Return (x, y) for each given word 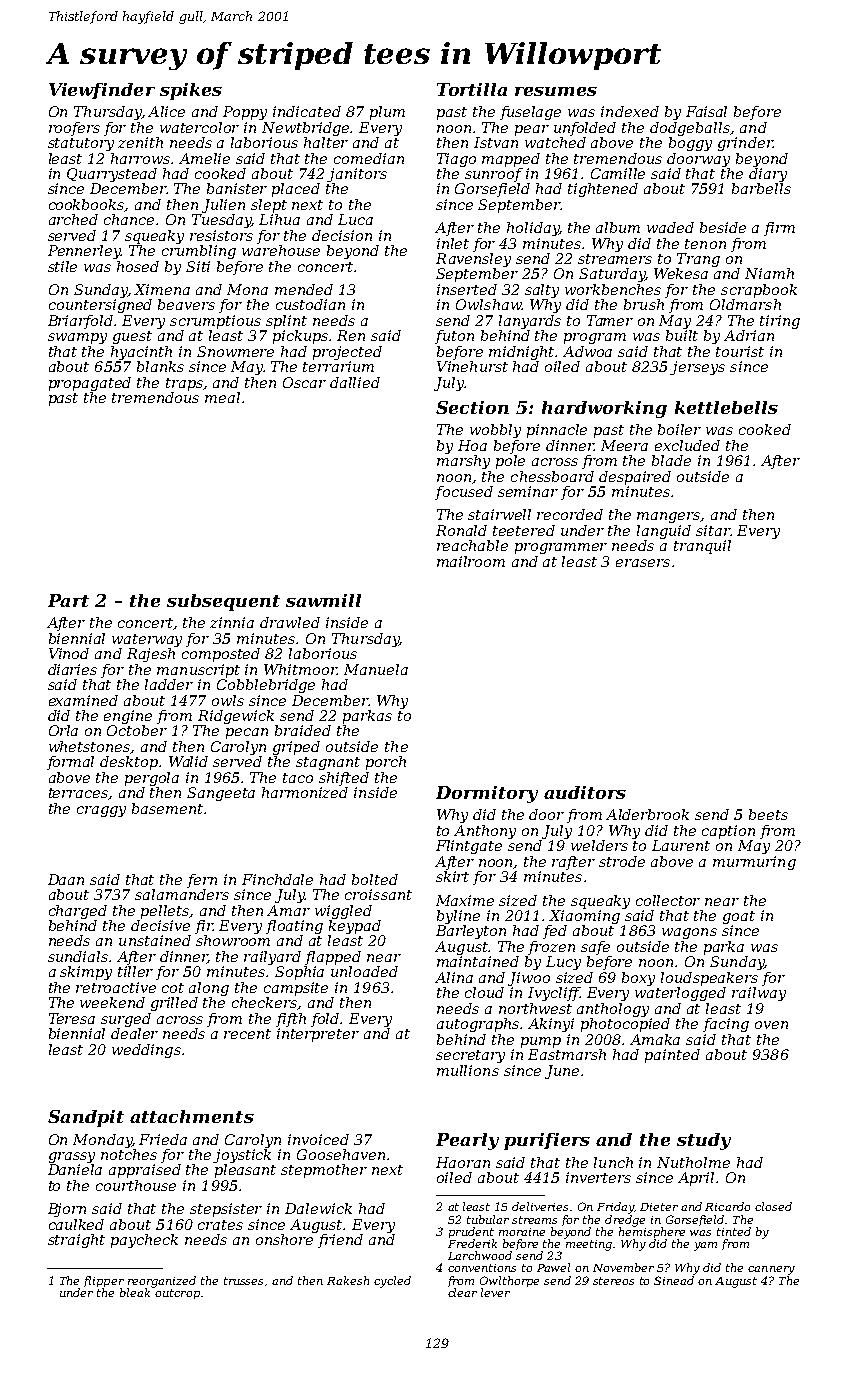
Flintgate (469, 847)
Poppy (245, 113)
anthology (613, 1010)
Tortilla (472, 89)
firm (779, 229)
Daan (66, 879)
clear (462, 1292)
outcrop (177, 1294)
